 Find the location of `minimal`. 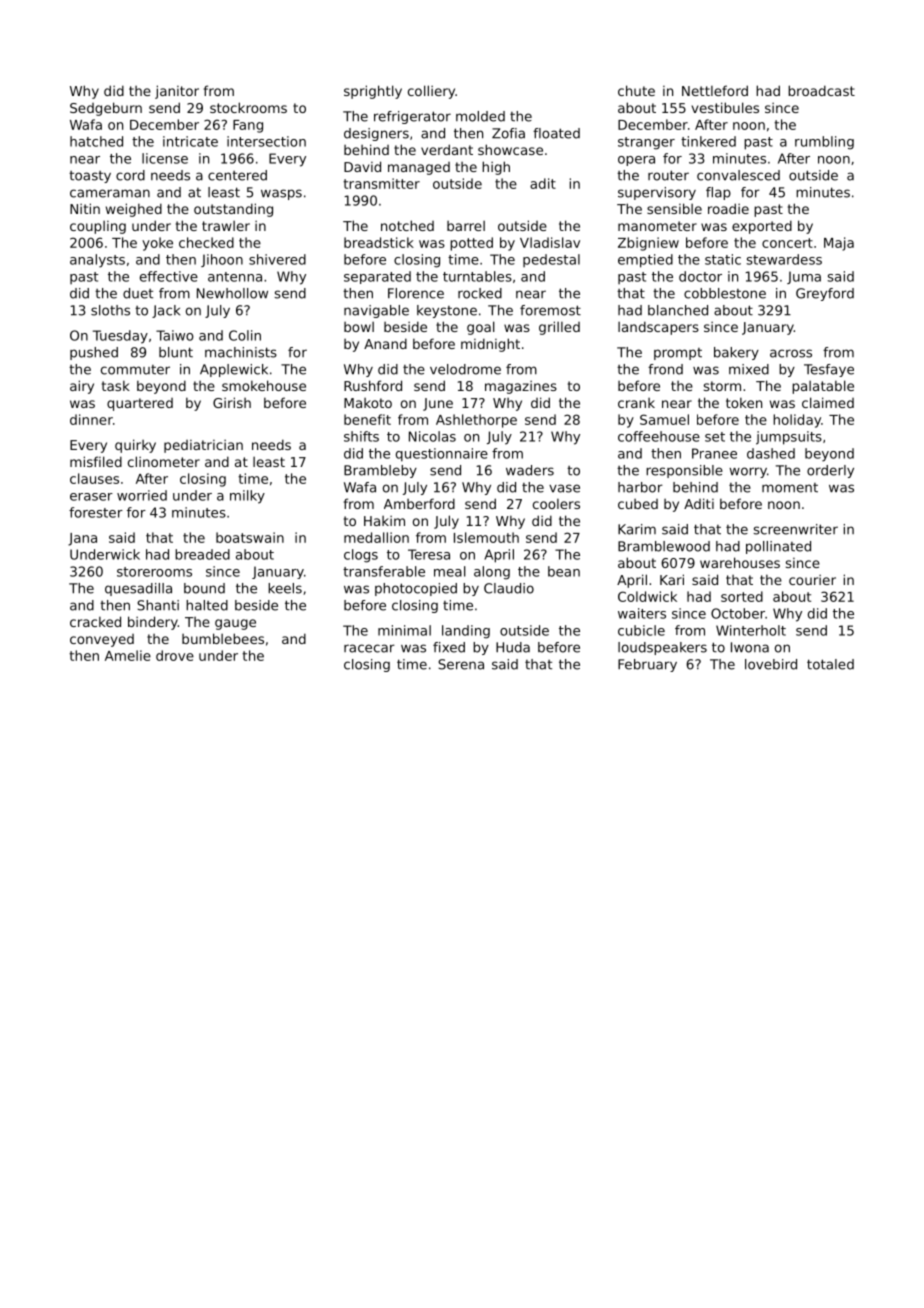

minimal is located at coordinates (404, 630).
